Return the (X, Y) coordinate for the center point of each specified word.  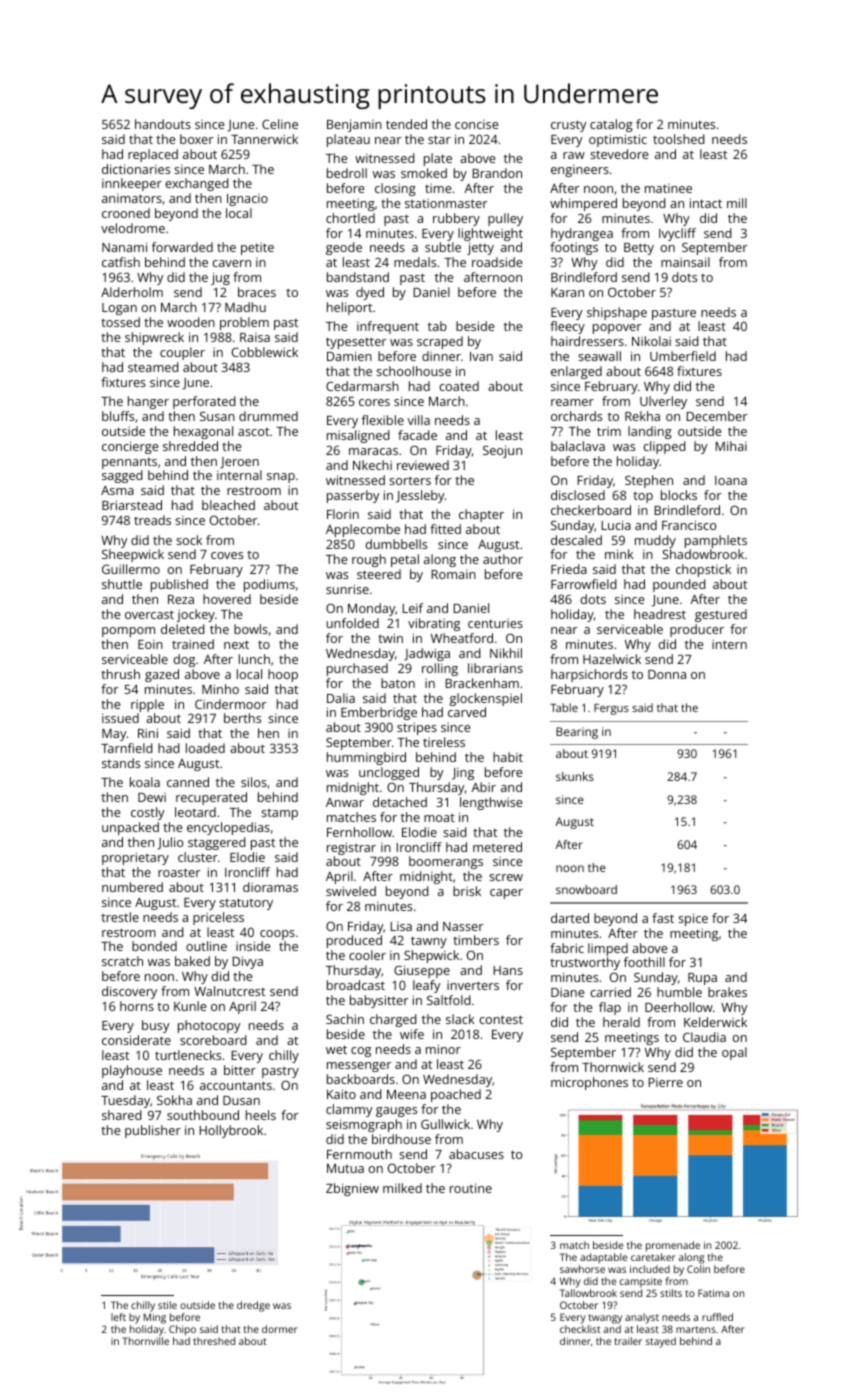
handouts (163, 124)
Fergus (611, 709)
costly (147, 813)
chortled (350, 218)
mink (619, 554)
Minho (220, 689)
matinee (668, 188)
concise (476, 124)
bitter (240, 1070)
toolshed (679, 139)
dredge (253, 1306)
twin (390, 638)
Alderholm (132, 292)
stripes (417, 728)
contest (501, 1019)
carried (610, 992)
